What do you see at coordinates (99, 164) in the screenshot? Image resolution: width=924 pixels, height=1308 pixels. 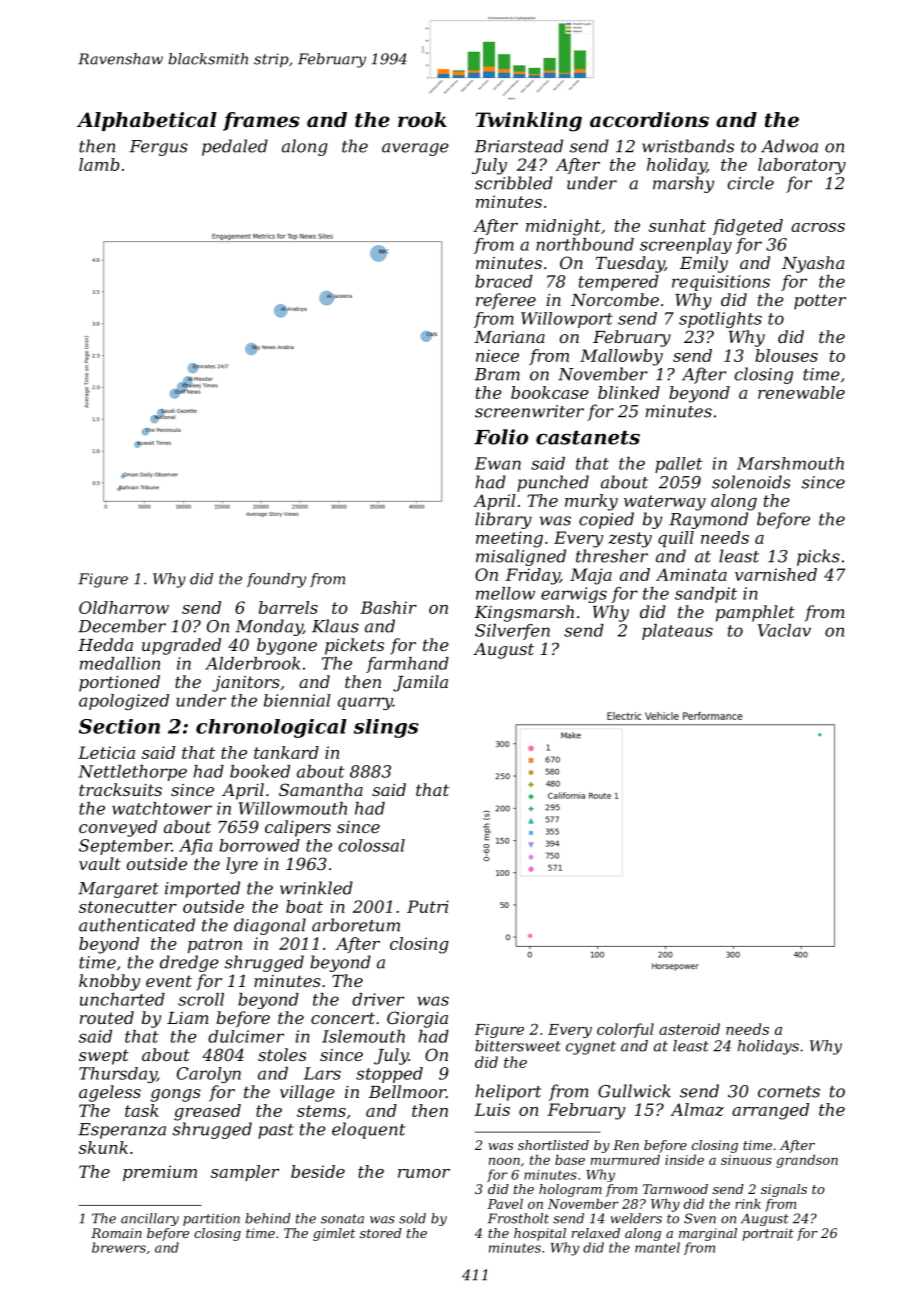 I see `lamb` at bounding box center [99, 164].
